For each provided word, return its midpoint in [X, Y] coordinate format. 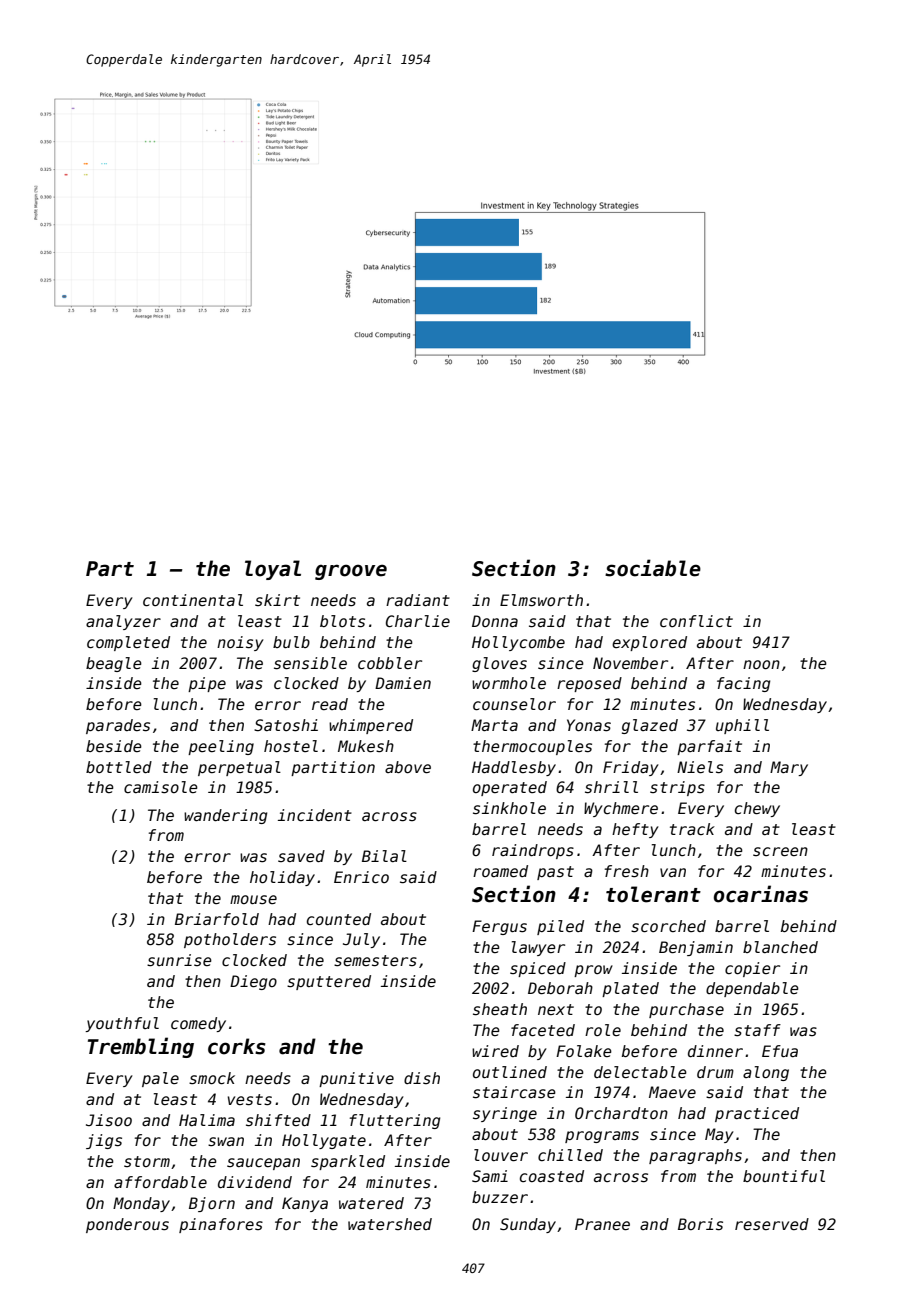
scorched [668, 926]
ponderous [127, 1225]
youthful [122, 1024]
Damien [403, 683]
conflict [696, 621]
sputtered [329, 982]
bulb [291, 642]
